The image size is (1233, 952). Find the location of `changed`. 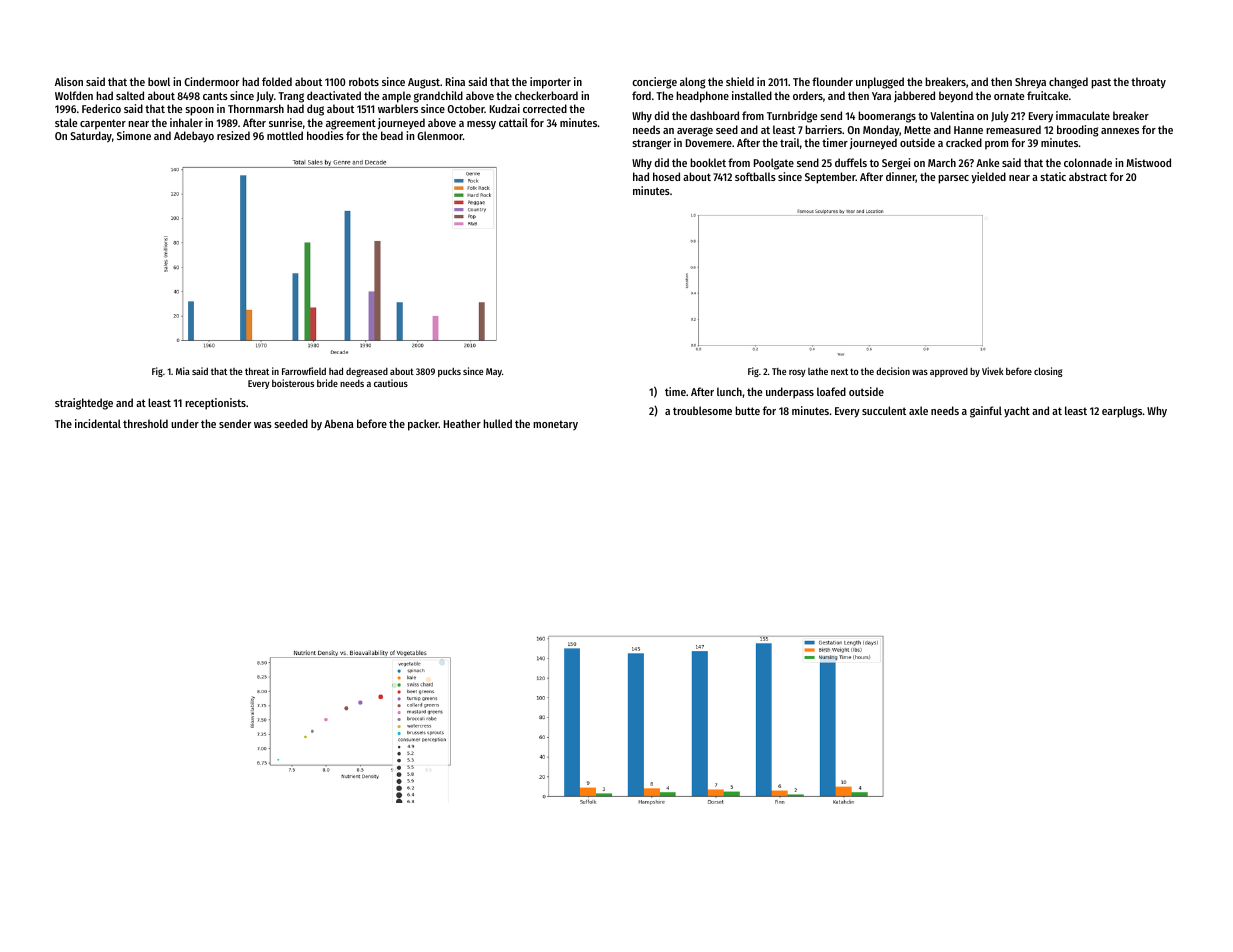

changed is located at coordinates (1068, 83).
